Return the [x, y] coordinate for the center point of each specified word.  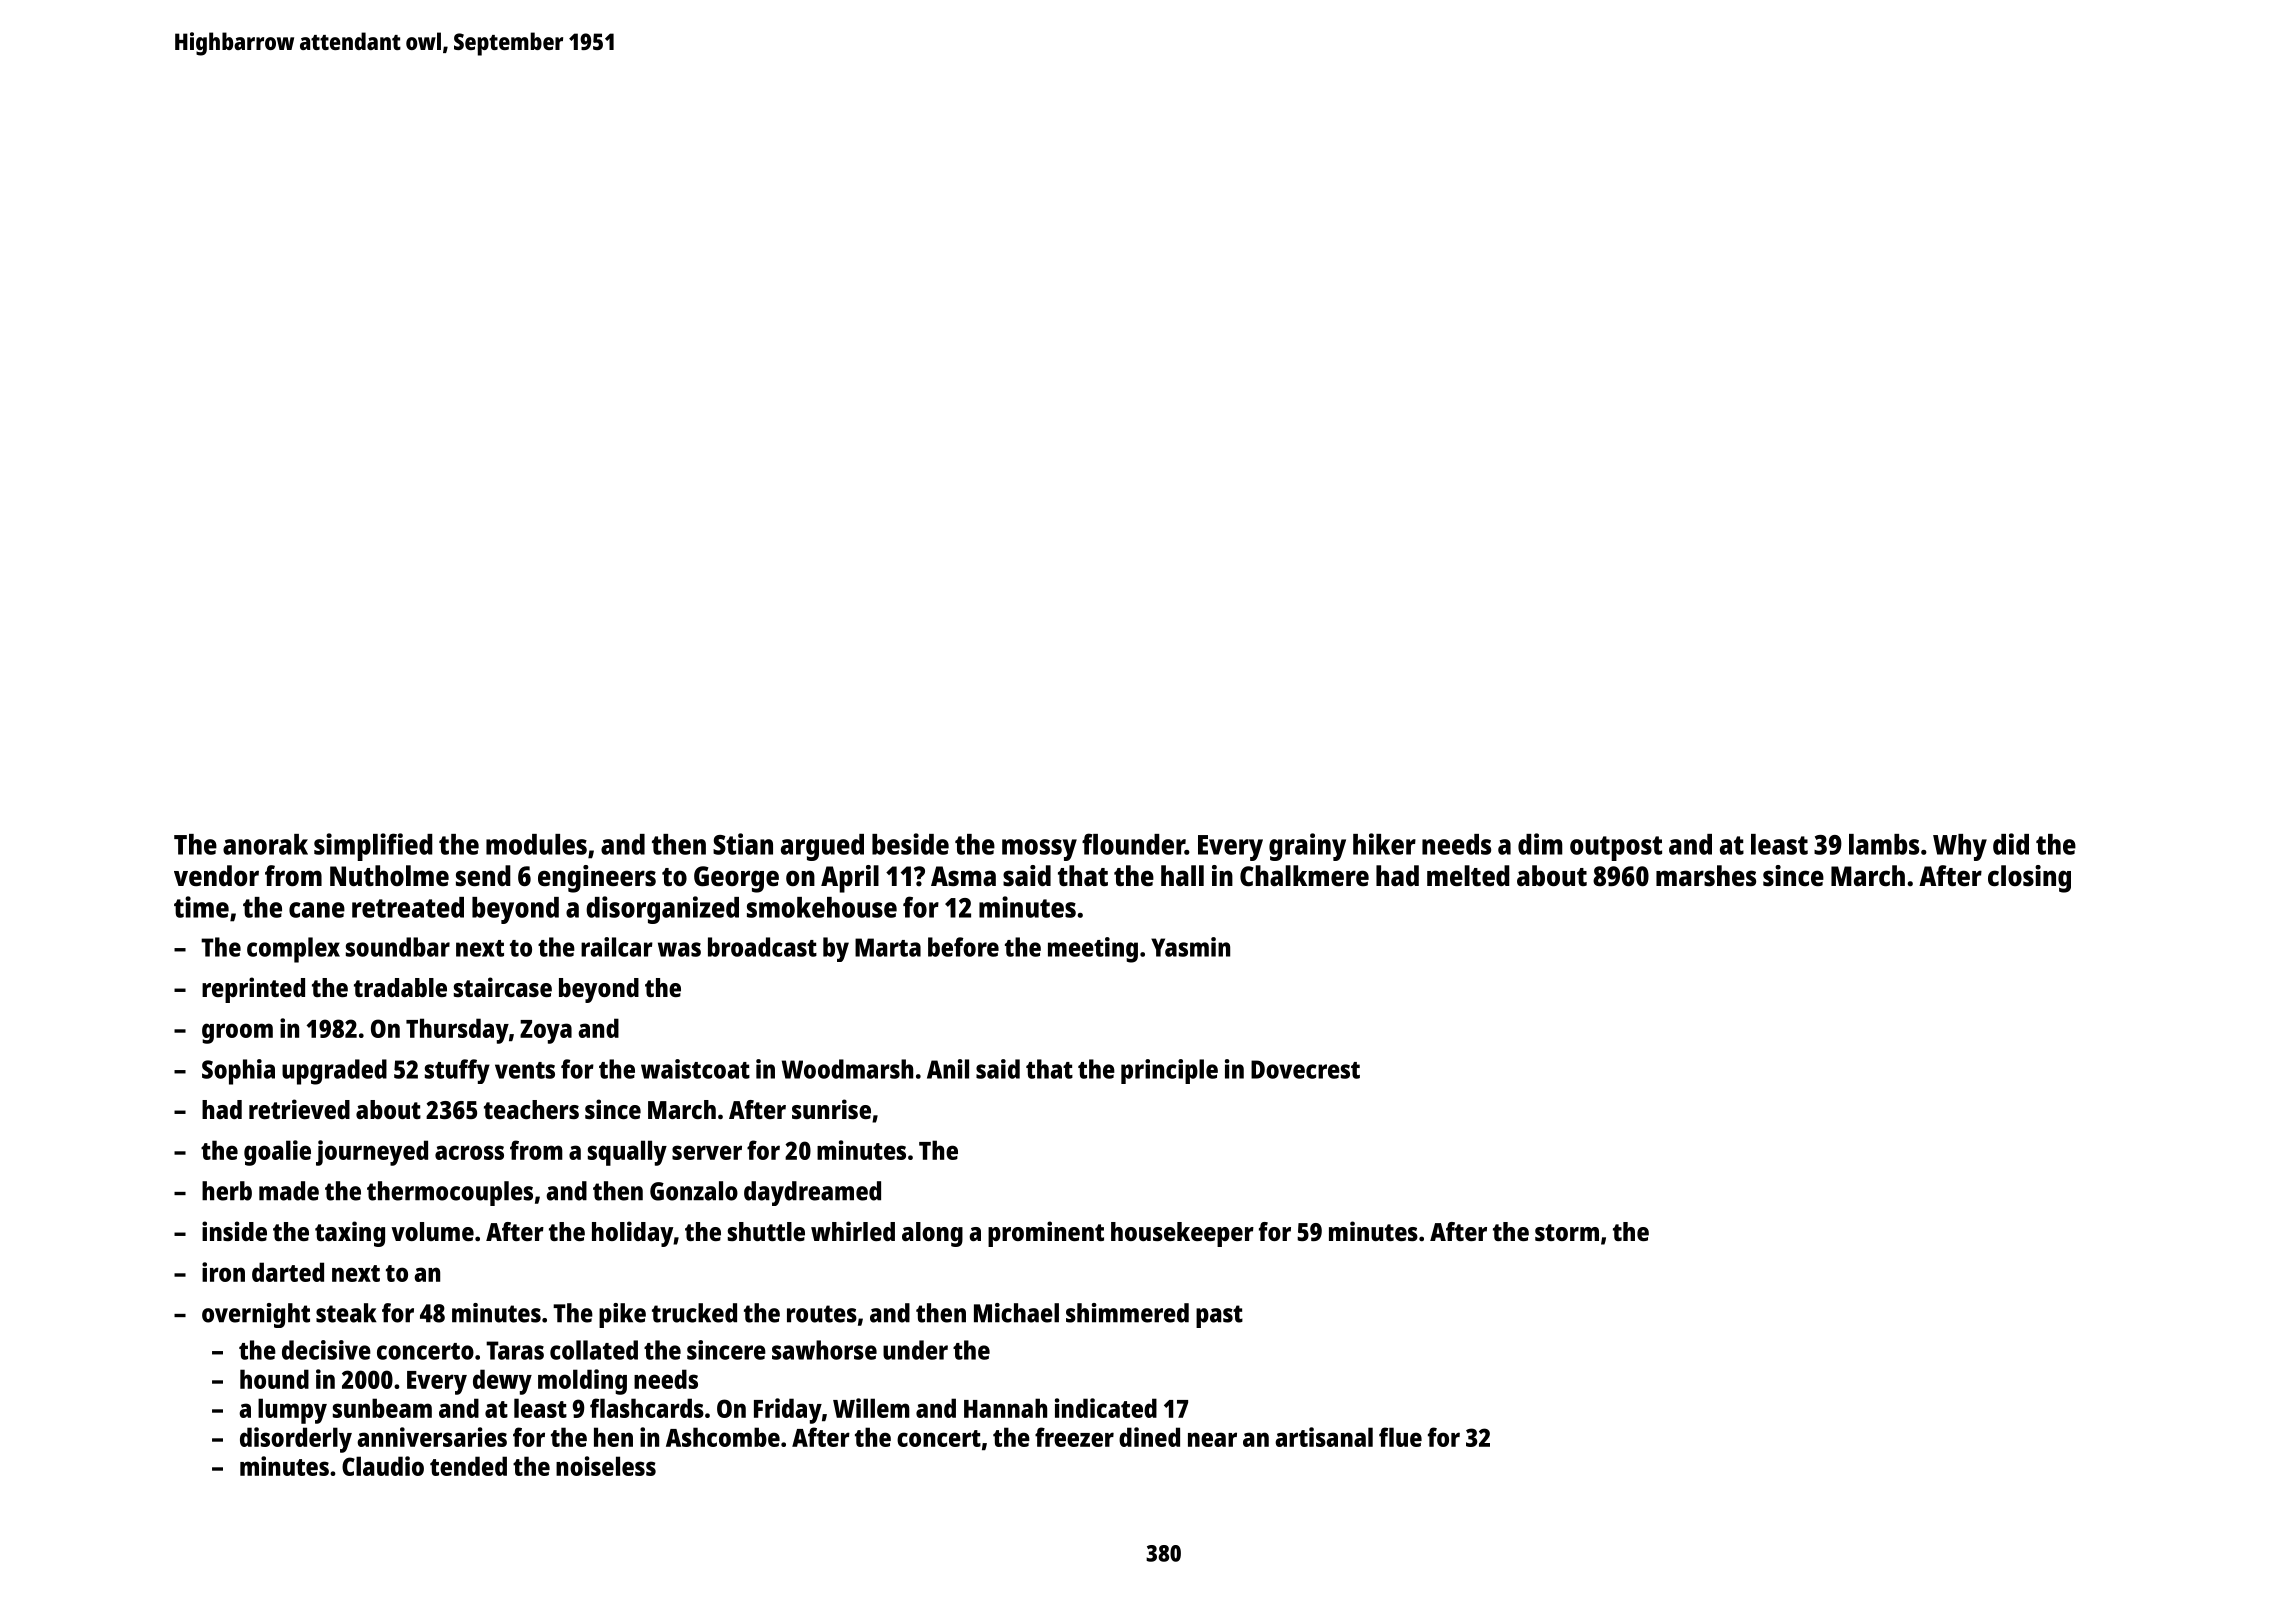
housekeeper [1182, 1234]
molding [582, 1382]
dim [1540, 844]
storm [1567, 1232]
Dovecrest [1305, 1069]
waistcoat [695, 1069]
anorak [265, 844]
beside [910, 844]
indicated [1106, 1408]
